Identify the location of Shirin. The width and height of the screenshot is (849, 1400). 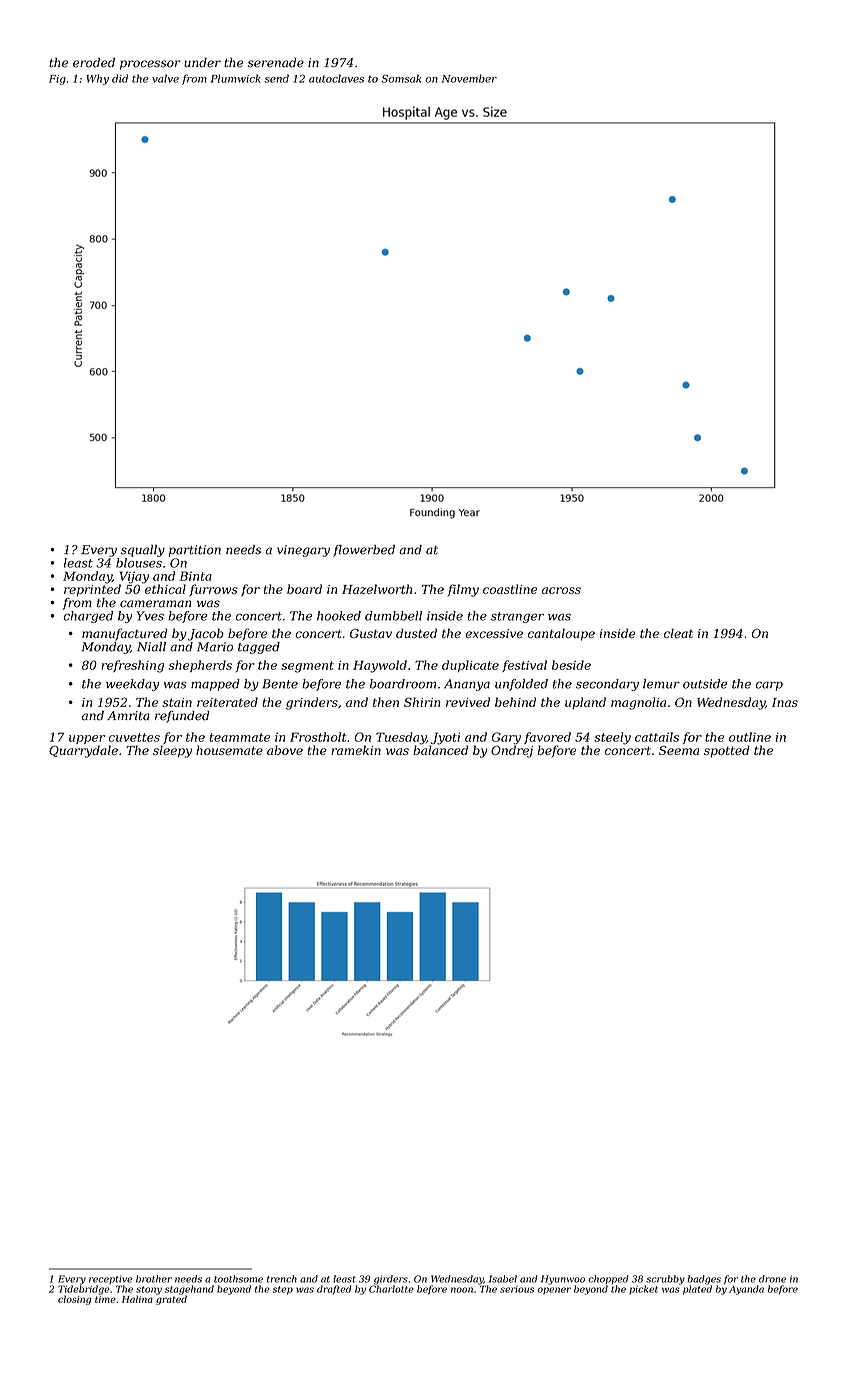
(422, 702).
